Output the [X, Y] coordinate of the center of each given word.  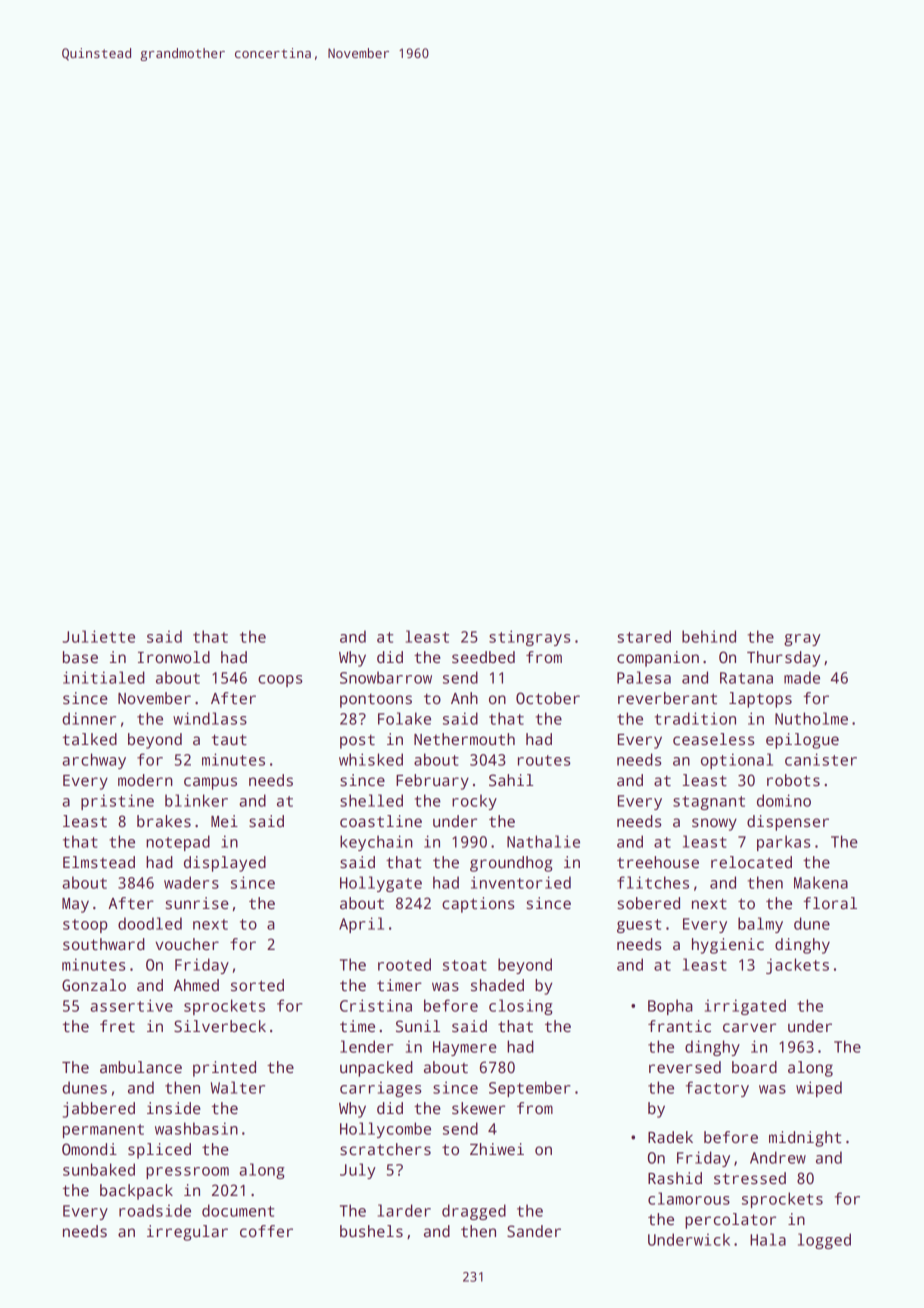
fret [117, 1026]
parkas [783, 843]
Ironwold [174, 657]
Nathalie [543, 841]
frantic [679, 1026]
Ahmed [196, 985]
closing [521, 1007]
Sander [534, 1231]
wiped [819, 1089]
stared [644, 636]
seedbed [483, 657]
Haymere [465, 1048]
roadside [155, 1210]
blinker [196, 800]
